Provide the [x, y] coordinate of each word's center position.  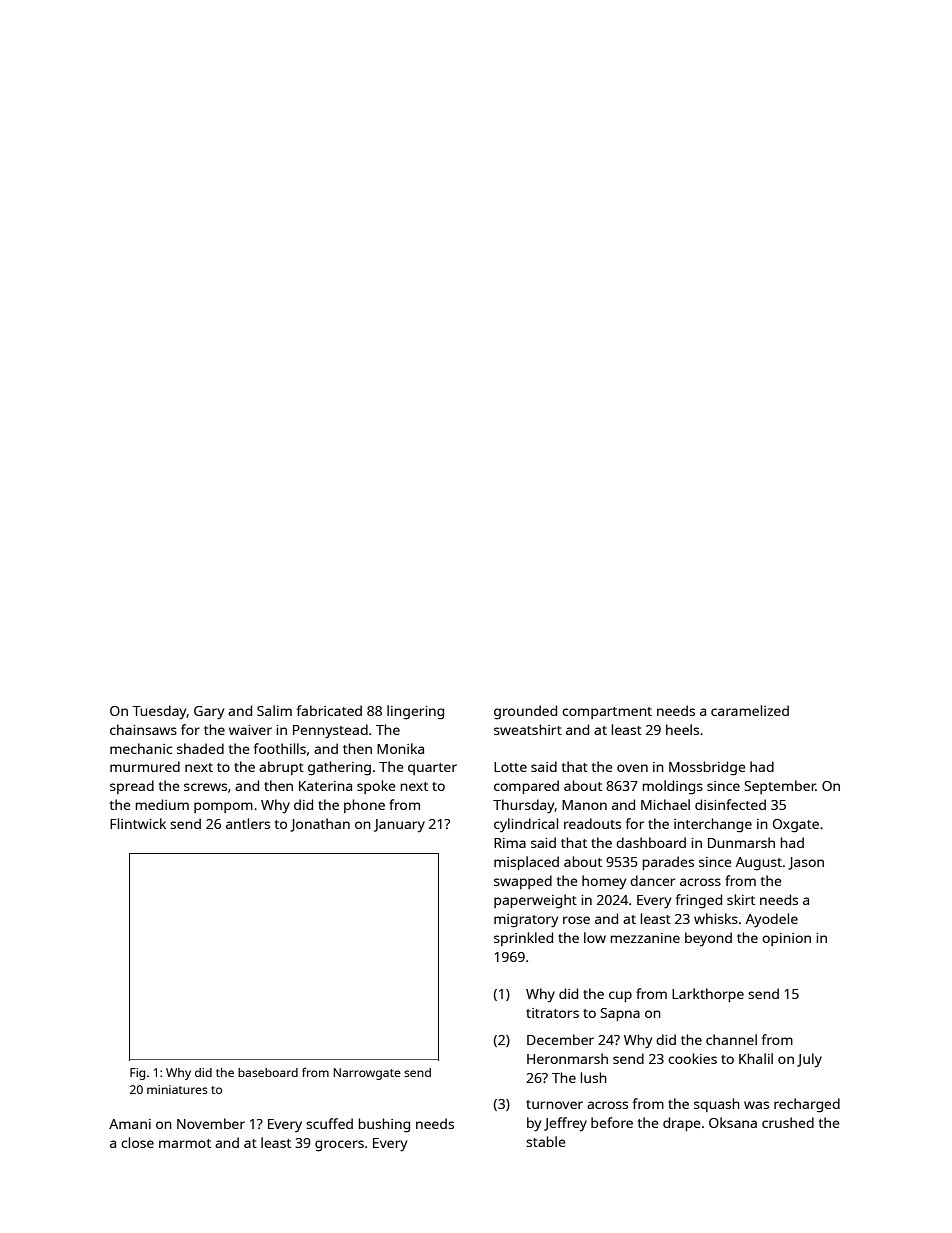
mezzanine [645, 938]
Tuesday [159, 712]
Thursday [524, 806]
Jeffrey [565, 1124]
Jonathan [320, 825]
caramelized [750, 710]
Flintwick [138, 823]
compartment [607, 713]
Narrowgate [367, 1074]
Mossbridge [707, 768]
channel [731, 1039]
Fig [137, 1074]
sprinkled [523, 939]
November [211, 1123]
